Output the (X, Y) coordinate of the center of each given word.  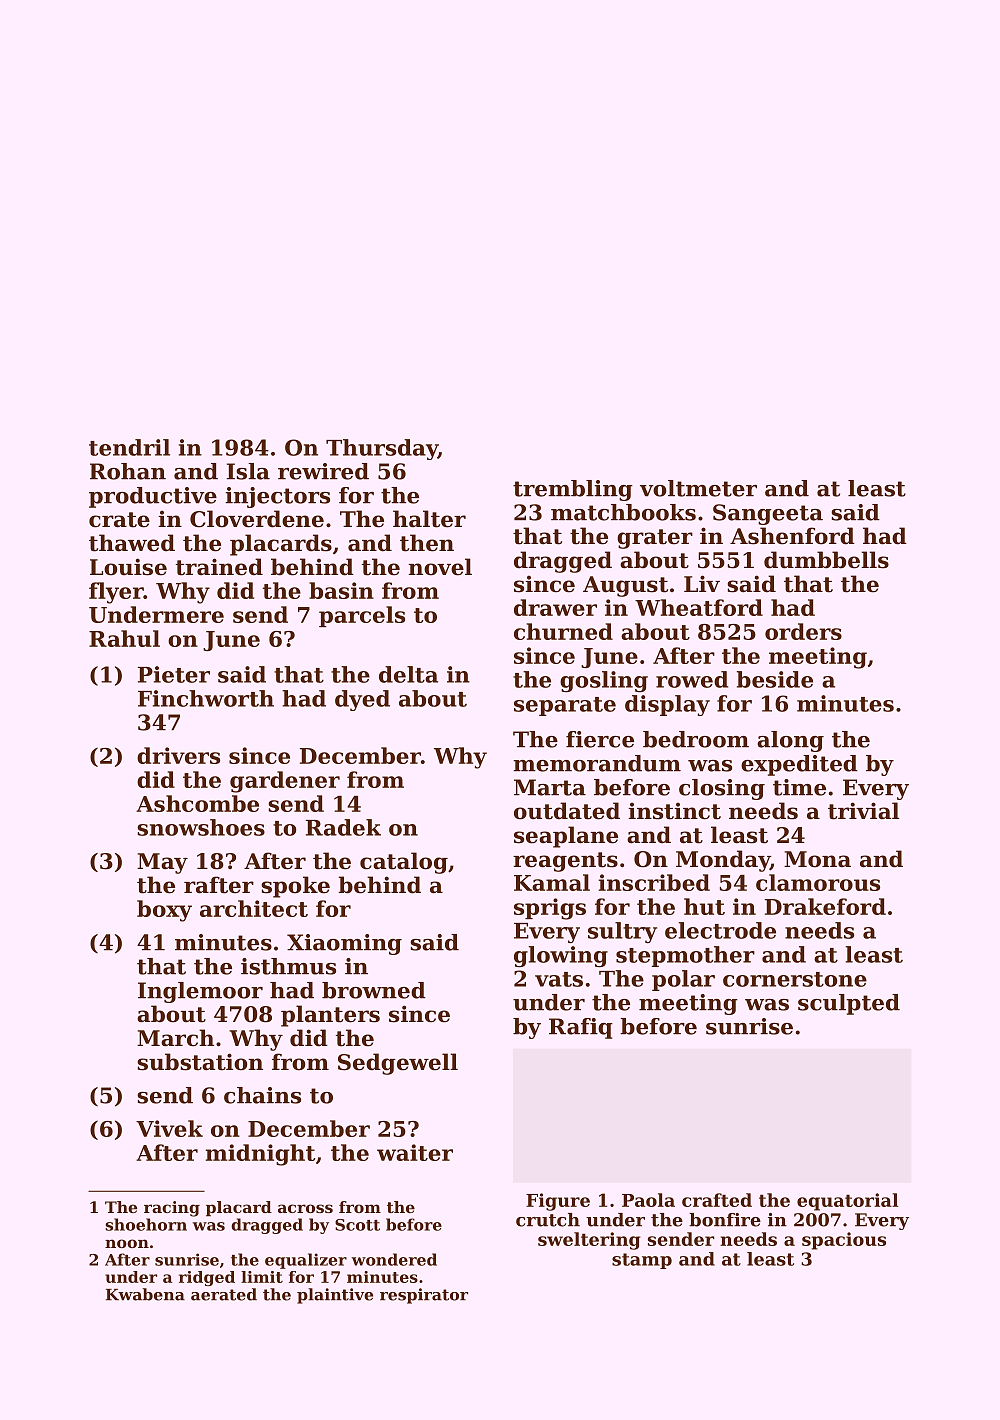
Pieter (174, 674)
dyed (362, 700)
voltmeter (698, 488)
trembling (573, 490)
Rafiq (581, 1028)
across (305, 1208)
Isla (248, 471)
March (175, 1038)
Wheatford (699, 607)
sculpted (849, 1004)
